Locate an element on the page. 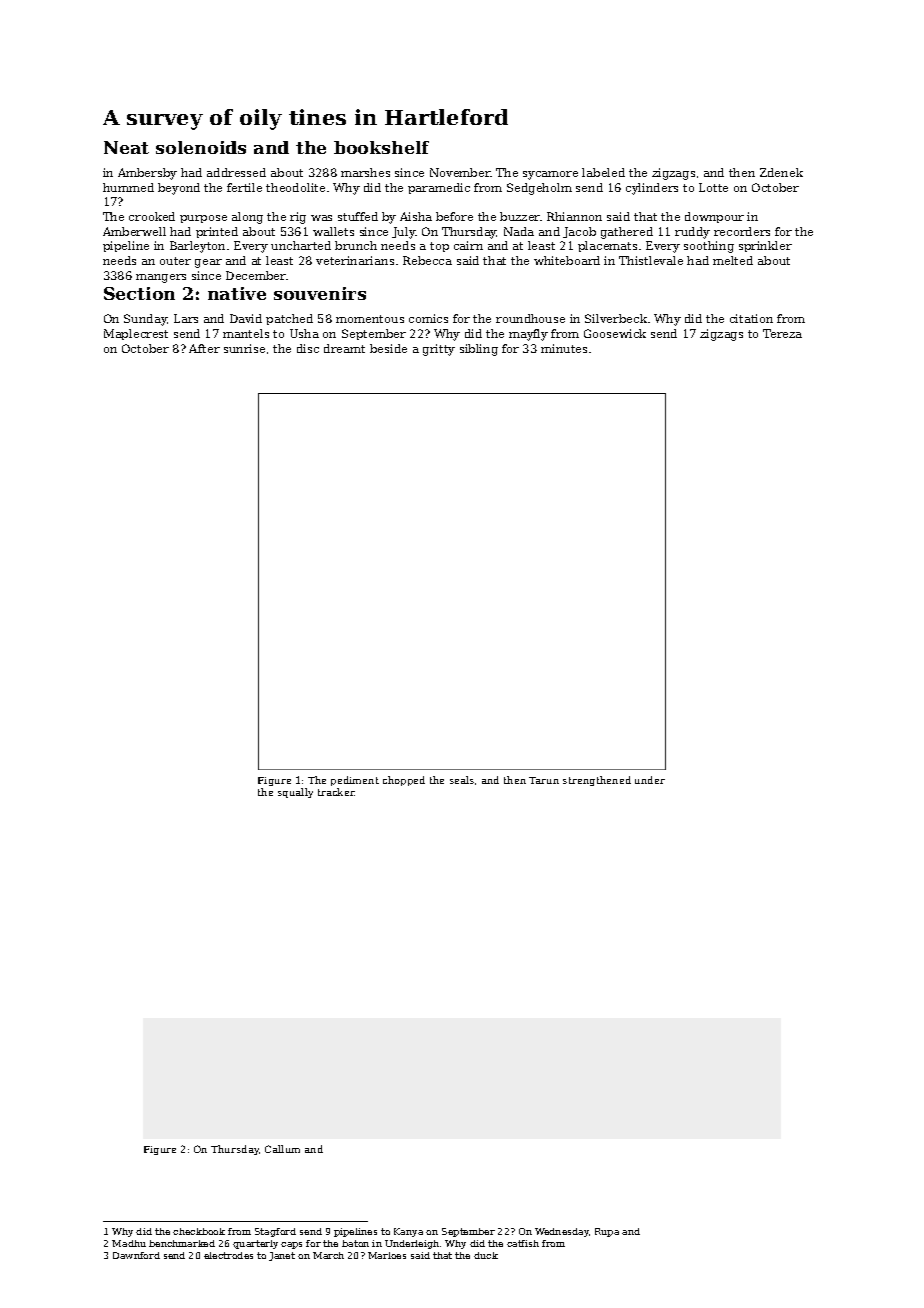 Image resolution: width=924 pixels, height=1308 pixels. Wednesday is located at coordinates (562, 1232).
